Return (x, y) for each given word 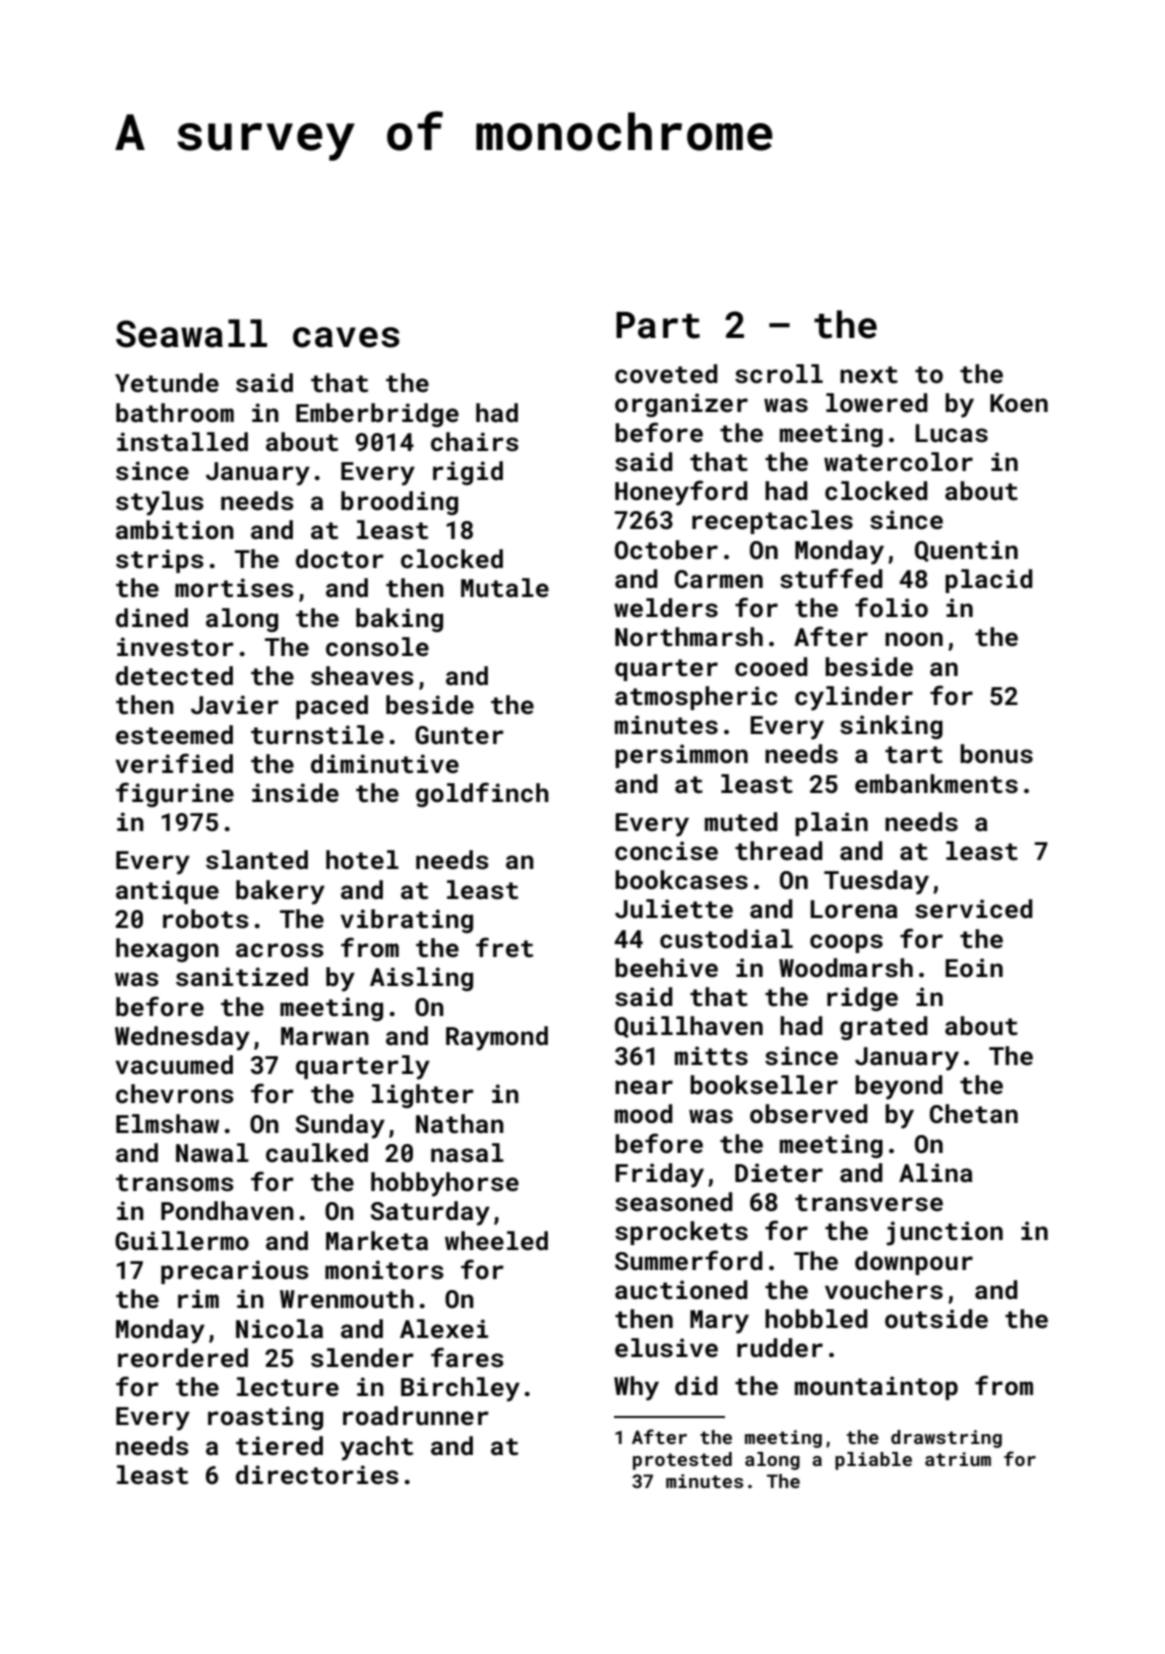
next (869, 375)
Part (658, 325)
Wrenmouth (347, 1299)
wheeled (496, 1240)
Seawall (191, 333)
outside (936, 1319)
